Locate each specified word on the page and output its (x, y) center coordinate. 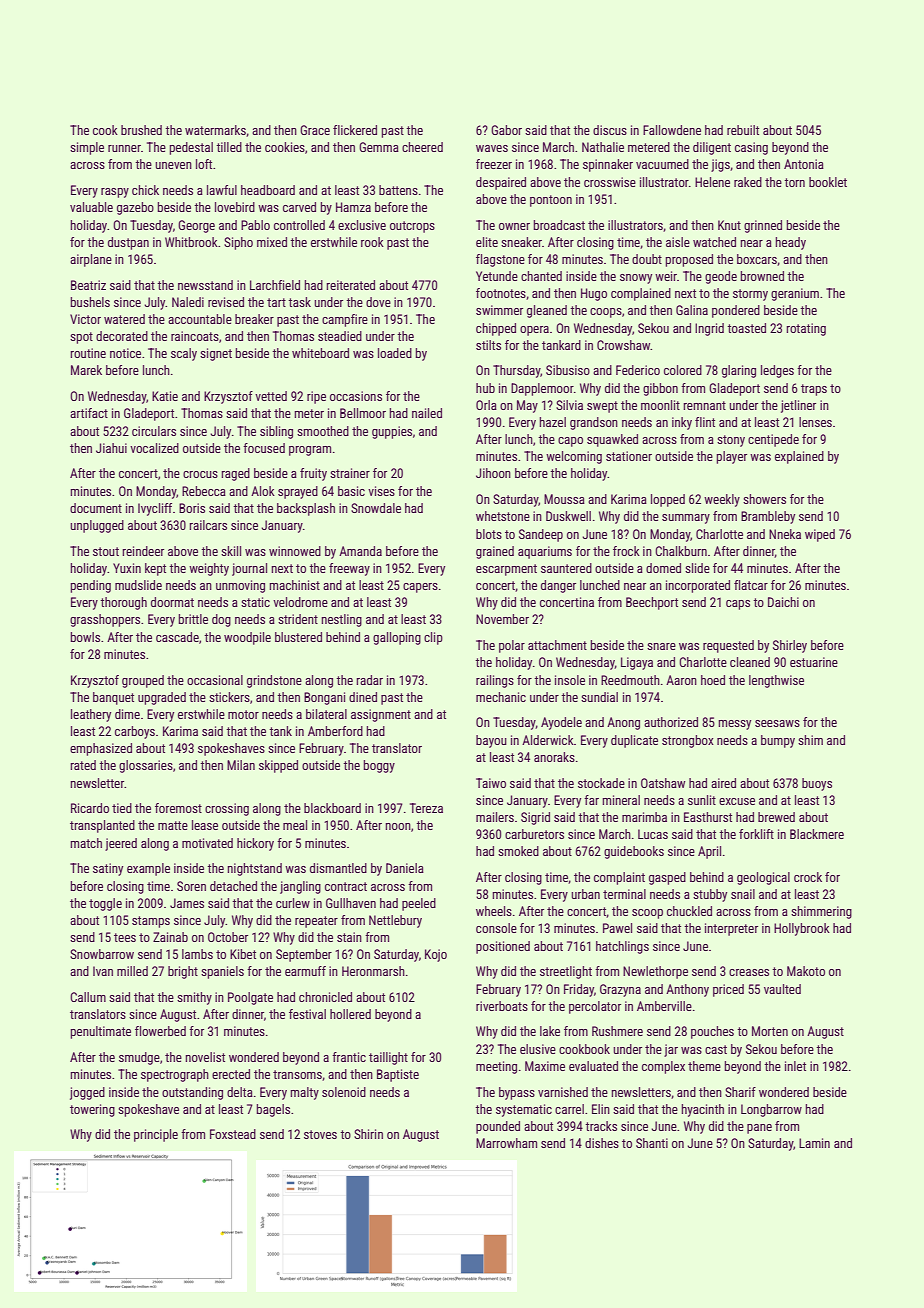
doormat (172, 602)
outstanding (192, 1093)
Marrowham (506, 1143)
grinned (763, 226)
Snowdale (376, 508)
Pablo (255, 225)
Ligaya (637, 663)
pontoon (551, 201)
